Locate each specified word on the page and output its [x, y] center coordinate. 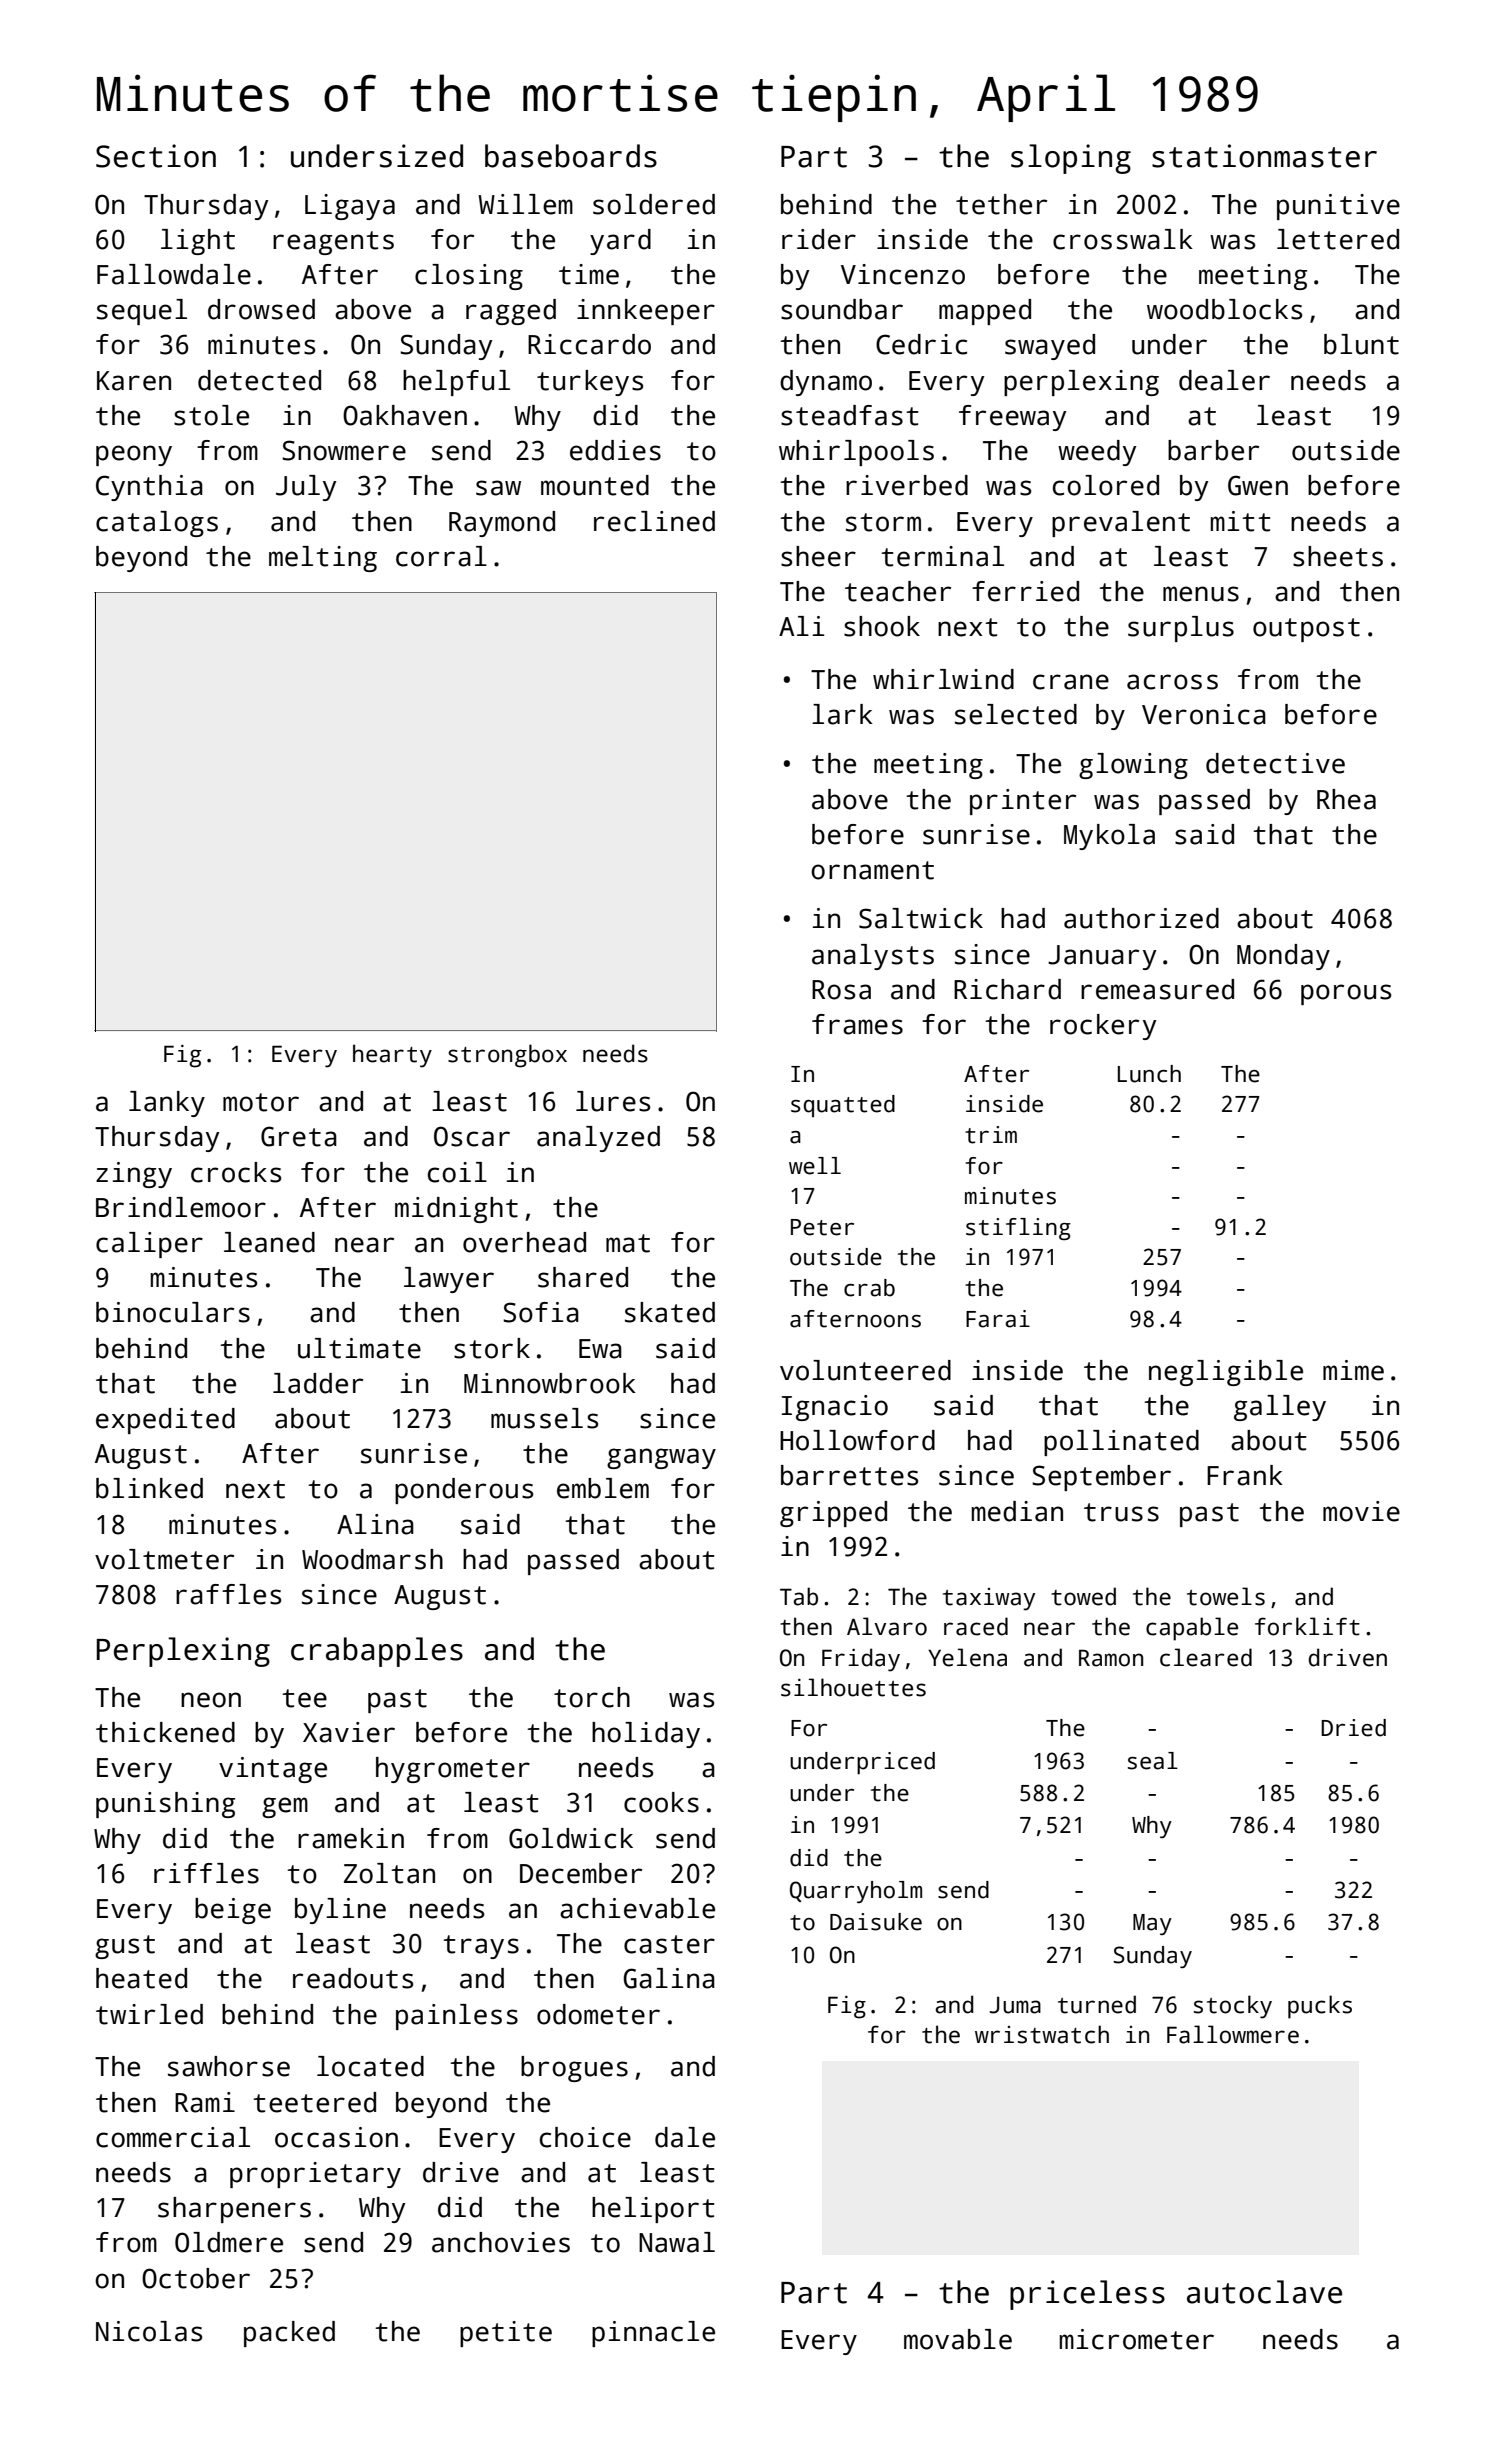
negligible [1226, 1373]
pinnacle [653, 2334]
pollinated [1121, 1443]
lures [613, 1101]
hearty [392, 1056]
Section [156, 156]
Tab [799, 1596]
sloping [1071, 159]
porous [1346, 994]
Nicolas [149, 2331]
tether [1001, 204]
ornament [872, 870]
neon [211, 1700]
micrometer [1137, 2339]
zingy [134, 1175]
